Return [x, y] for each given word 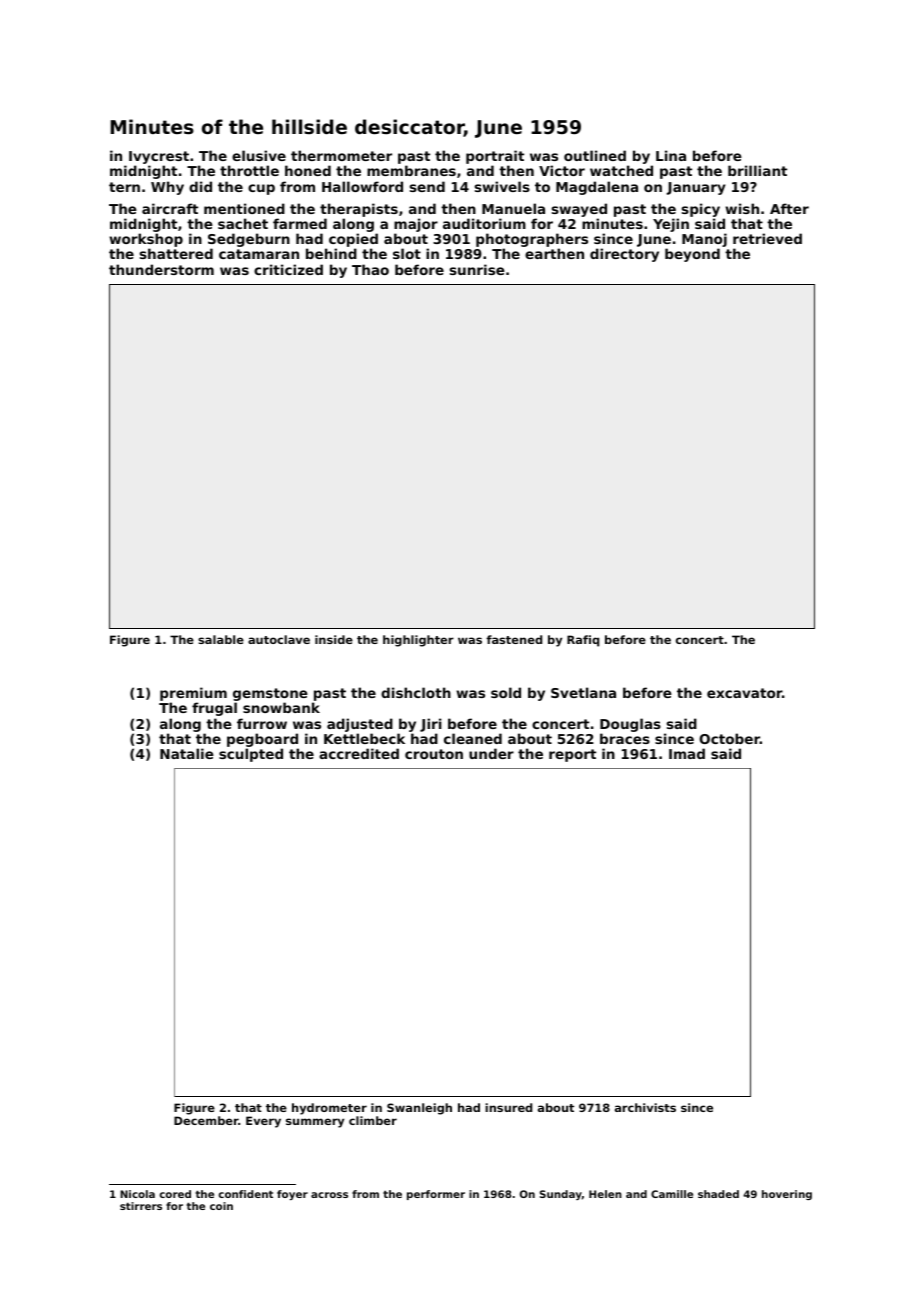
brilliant [757, 170]
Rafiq [583, 641]
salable [221, 639]
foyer [292, 1195]
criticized [288, 269]
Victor [562, 170]
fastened [514, 639]
